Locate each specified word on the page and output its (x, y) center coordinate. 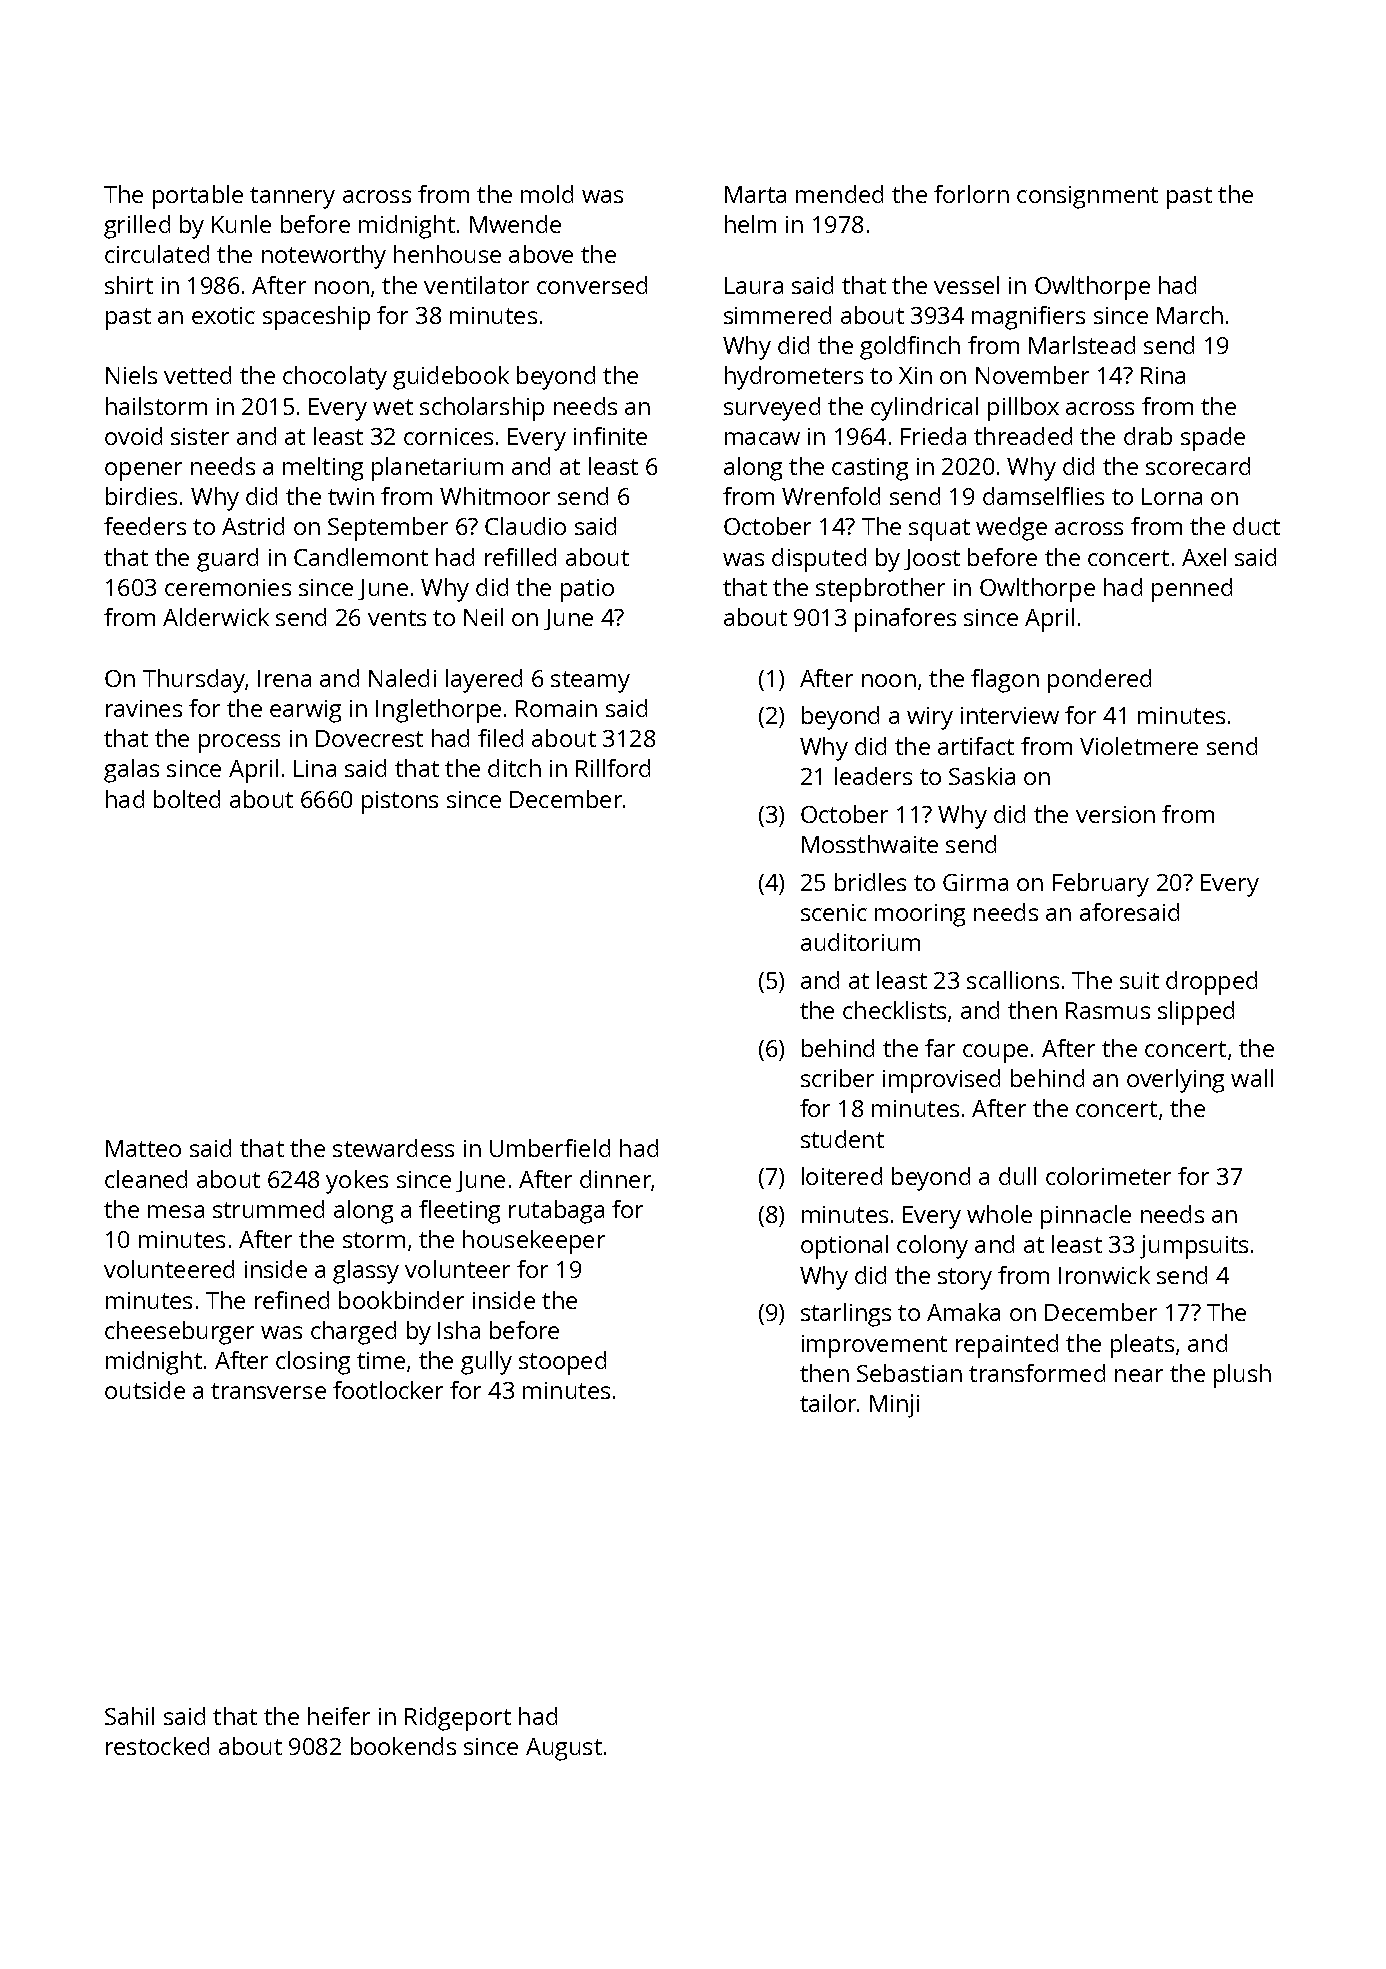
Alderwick (216, 617)
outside (145, 1390)
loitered (842, 1176)
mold (547, 194)
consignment (1087, 197)
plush (1242, 1376)
